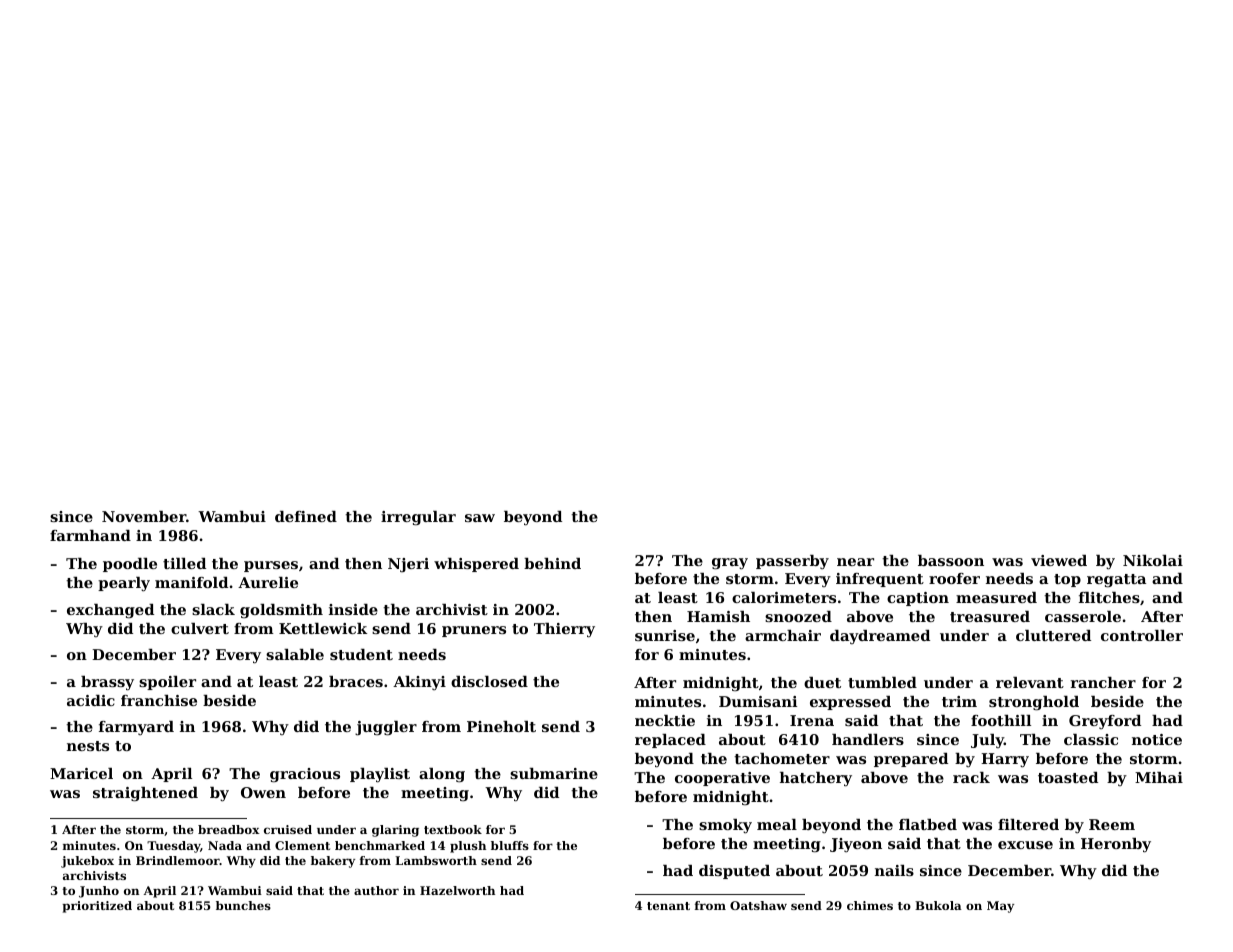 The height and width of the document is (952, 1233). Describe the element at coordinates (552, 563) in the document. I see `behind` at that location.
